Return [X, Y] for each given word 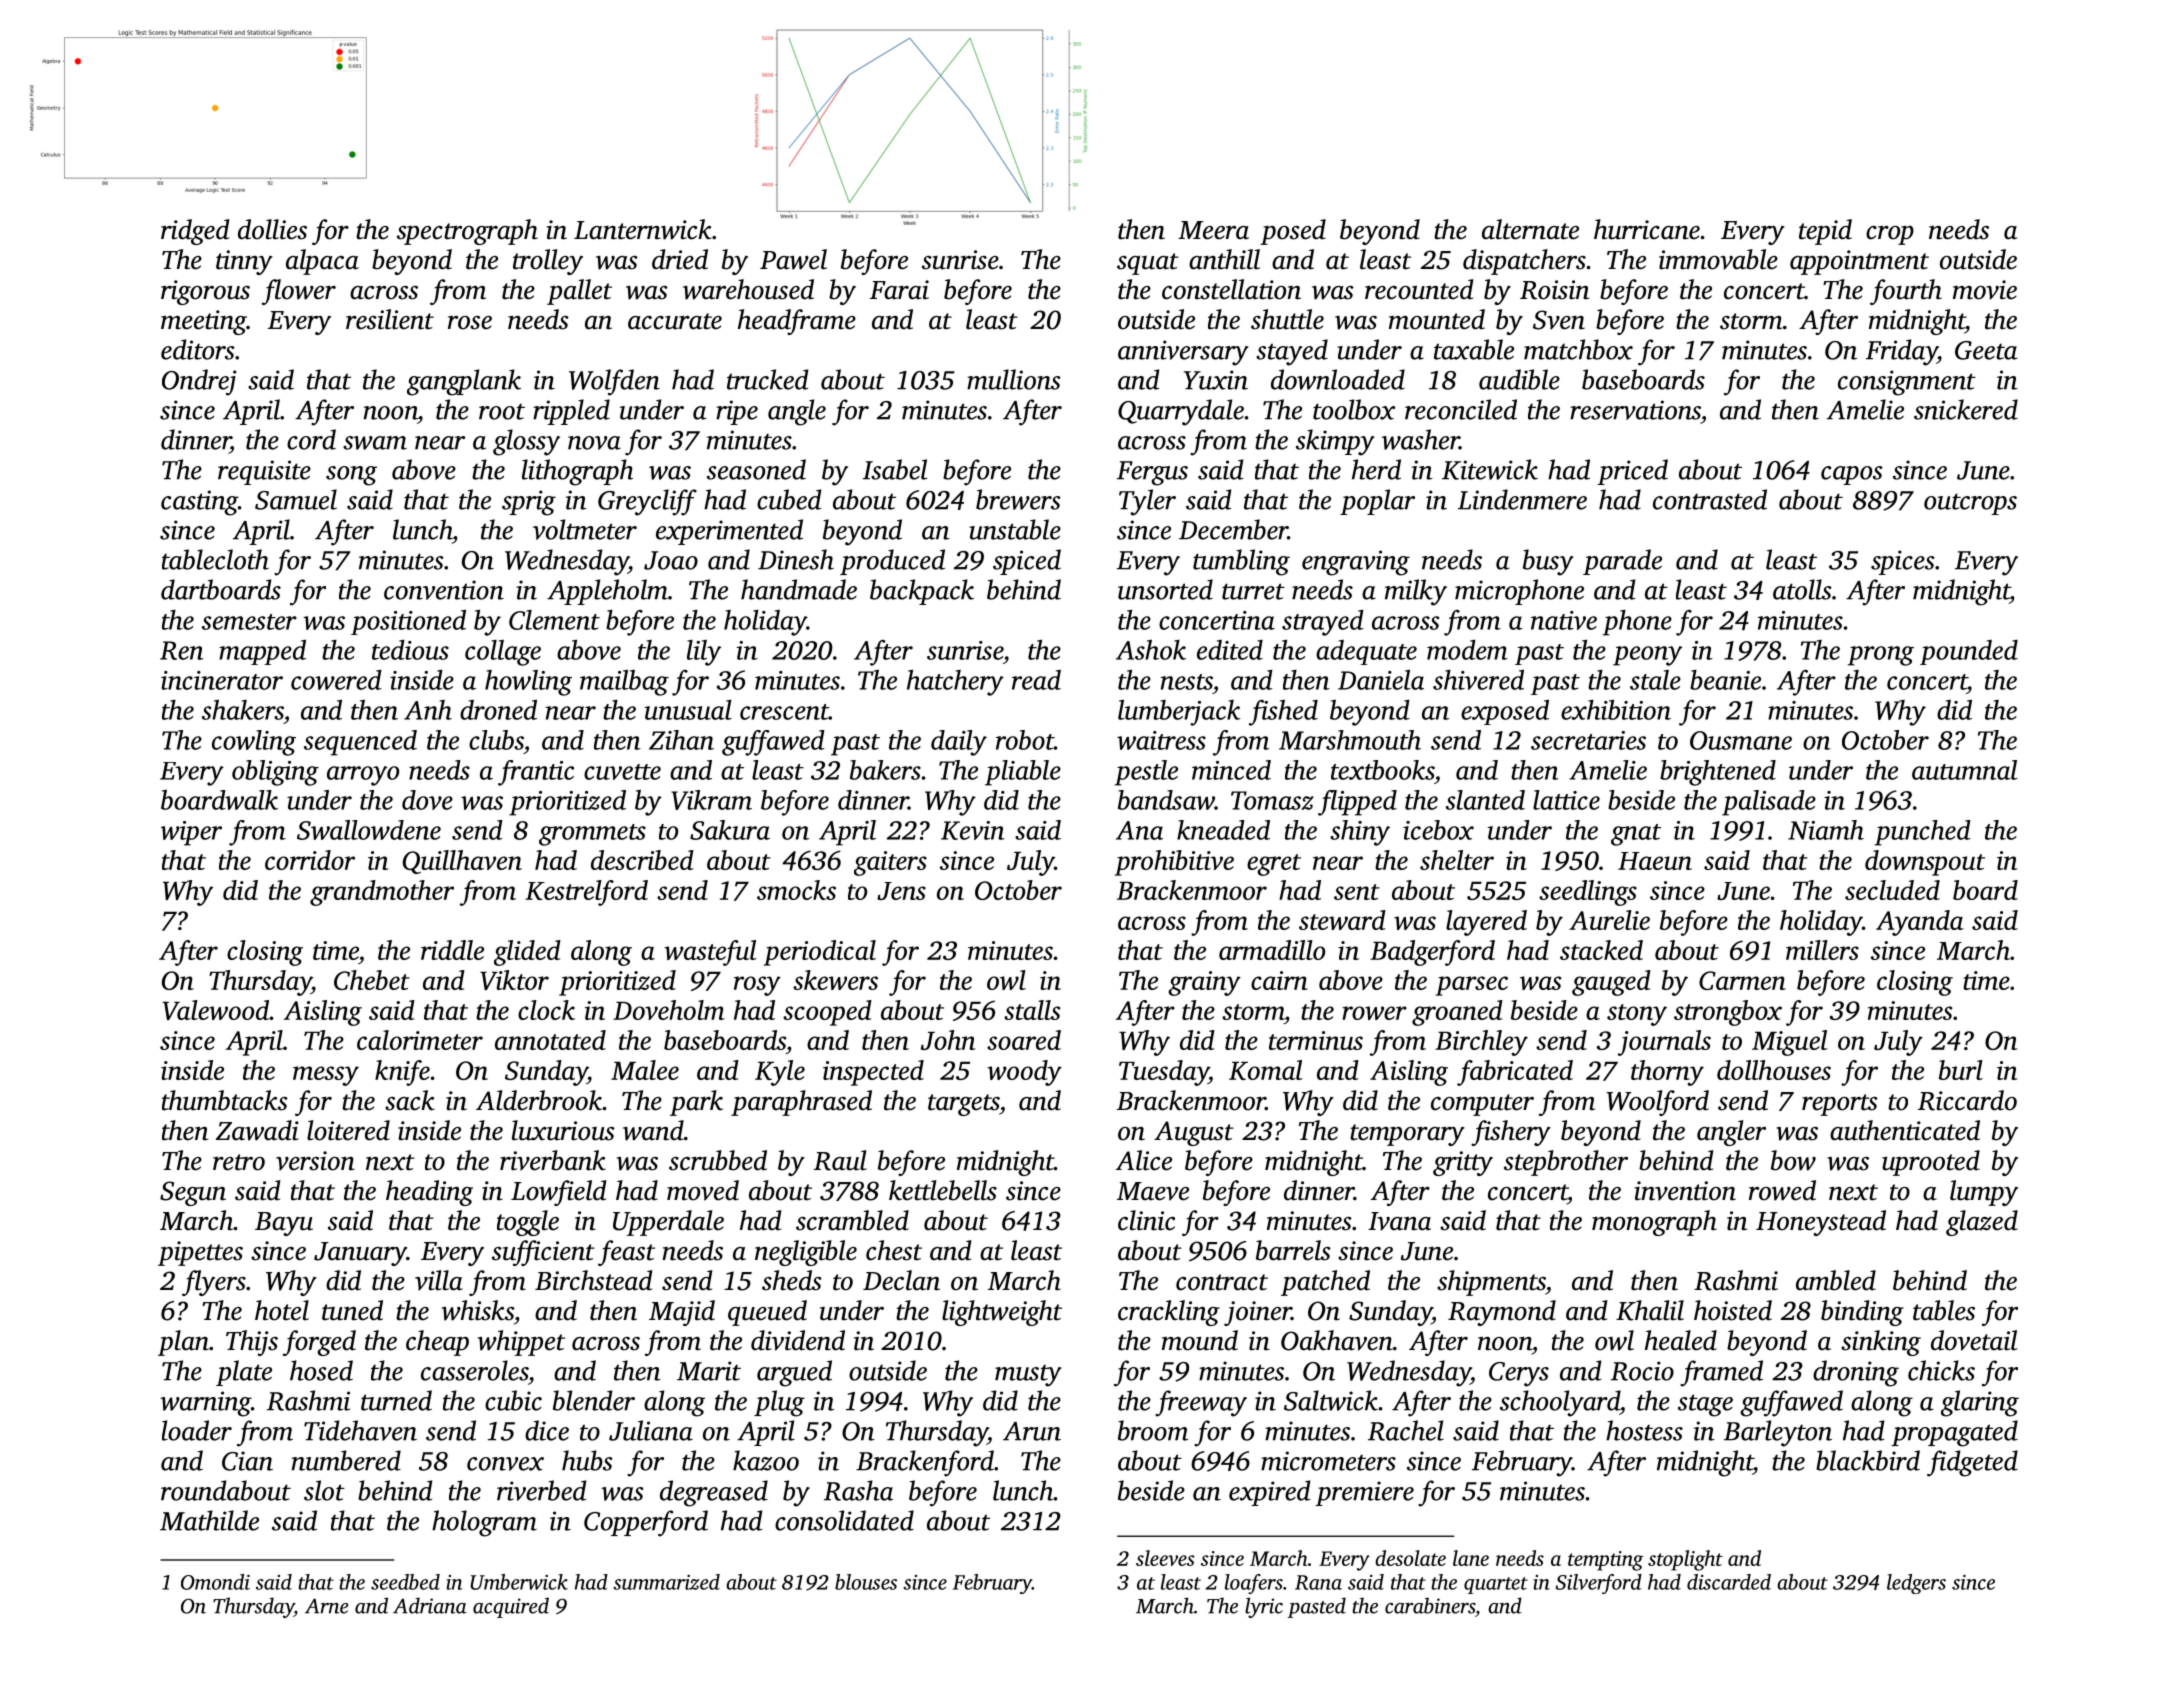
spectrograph [467, 232]
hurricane [1647, 229]
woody [1024, 1073]
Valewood [215, 1010]
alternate [1530, 229]
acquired [511, 1607]
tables [1944, 1310]
